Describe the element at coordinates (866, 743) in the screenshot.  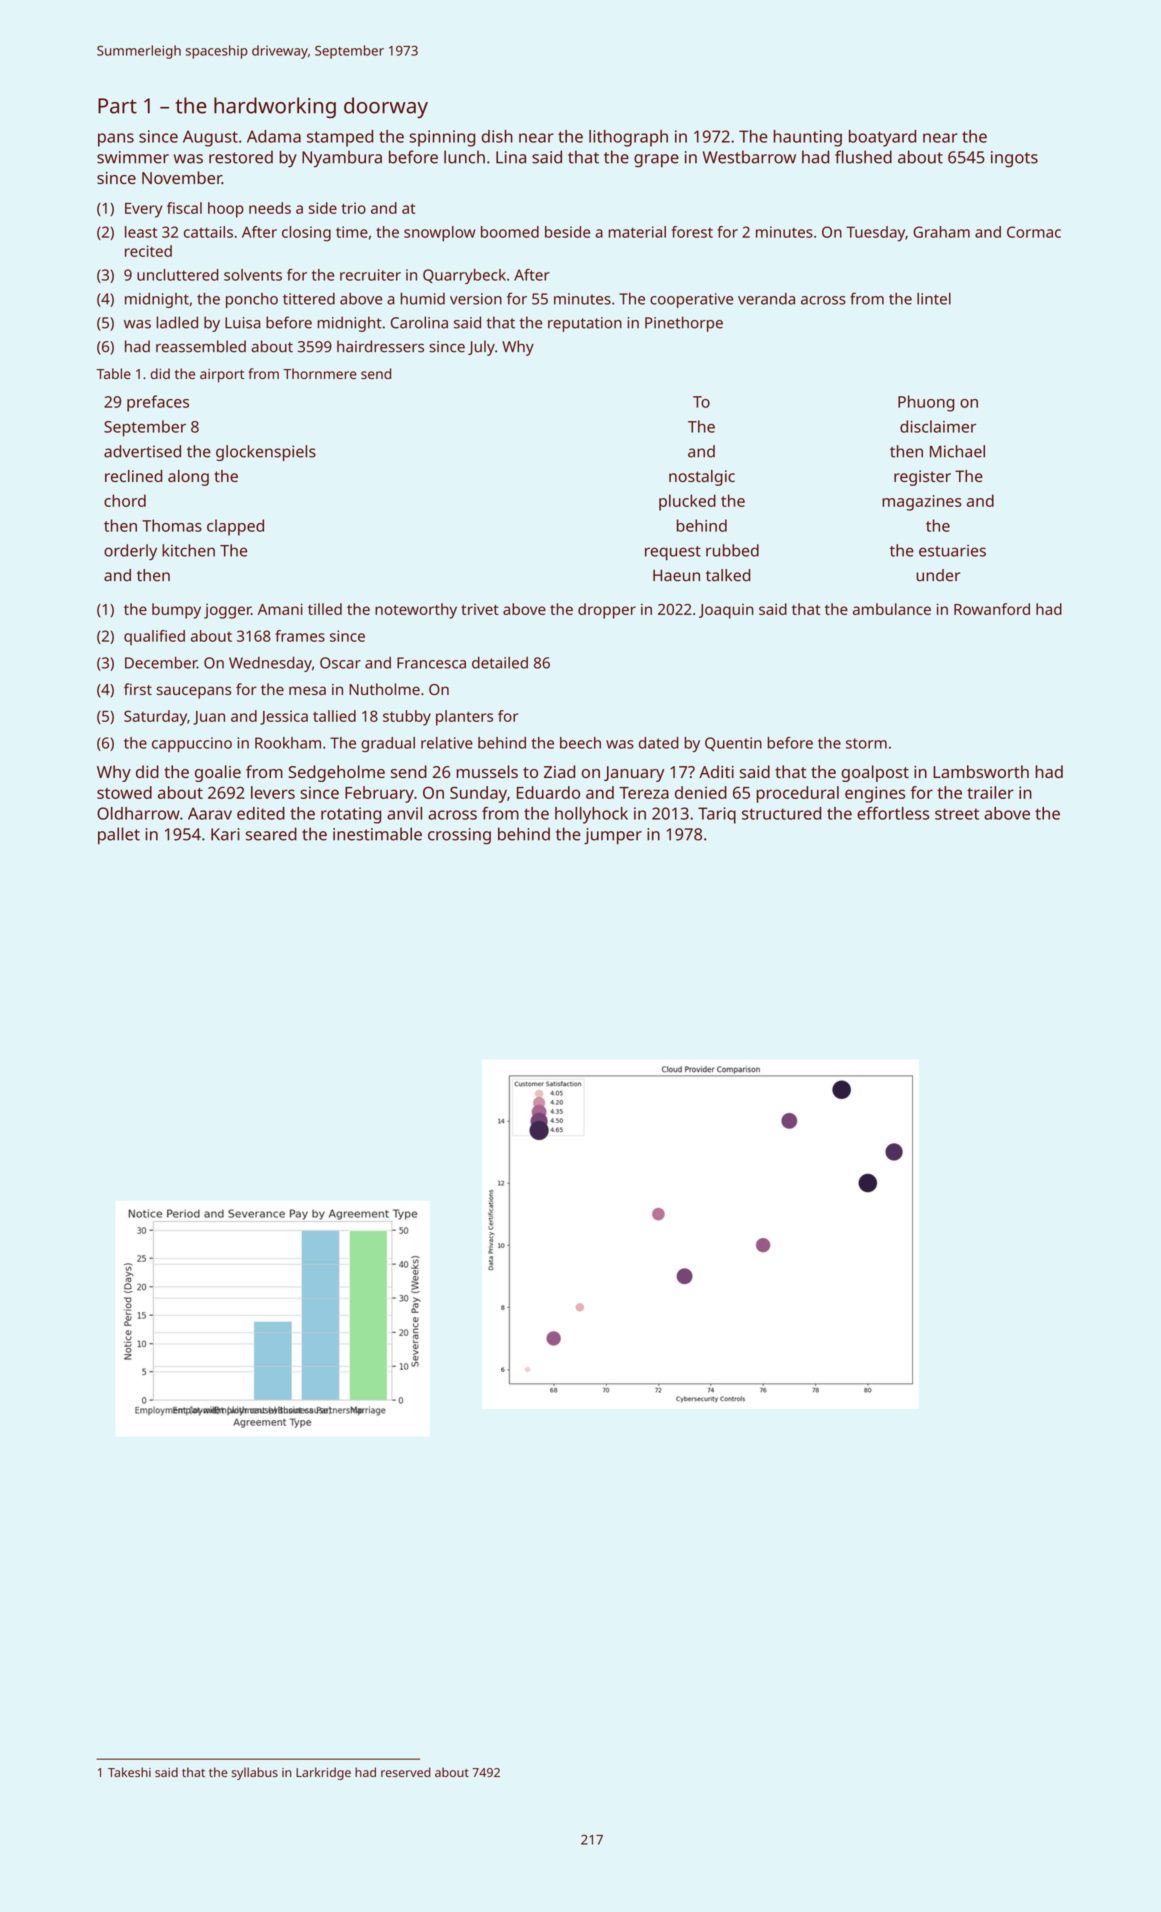
I see `storm` at that location.
